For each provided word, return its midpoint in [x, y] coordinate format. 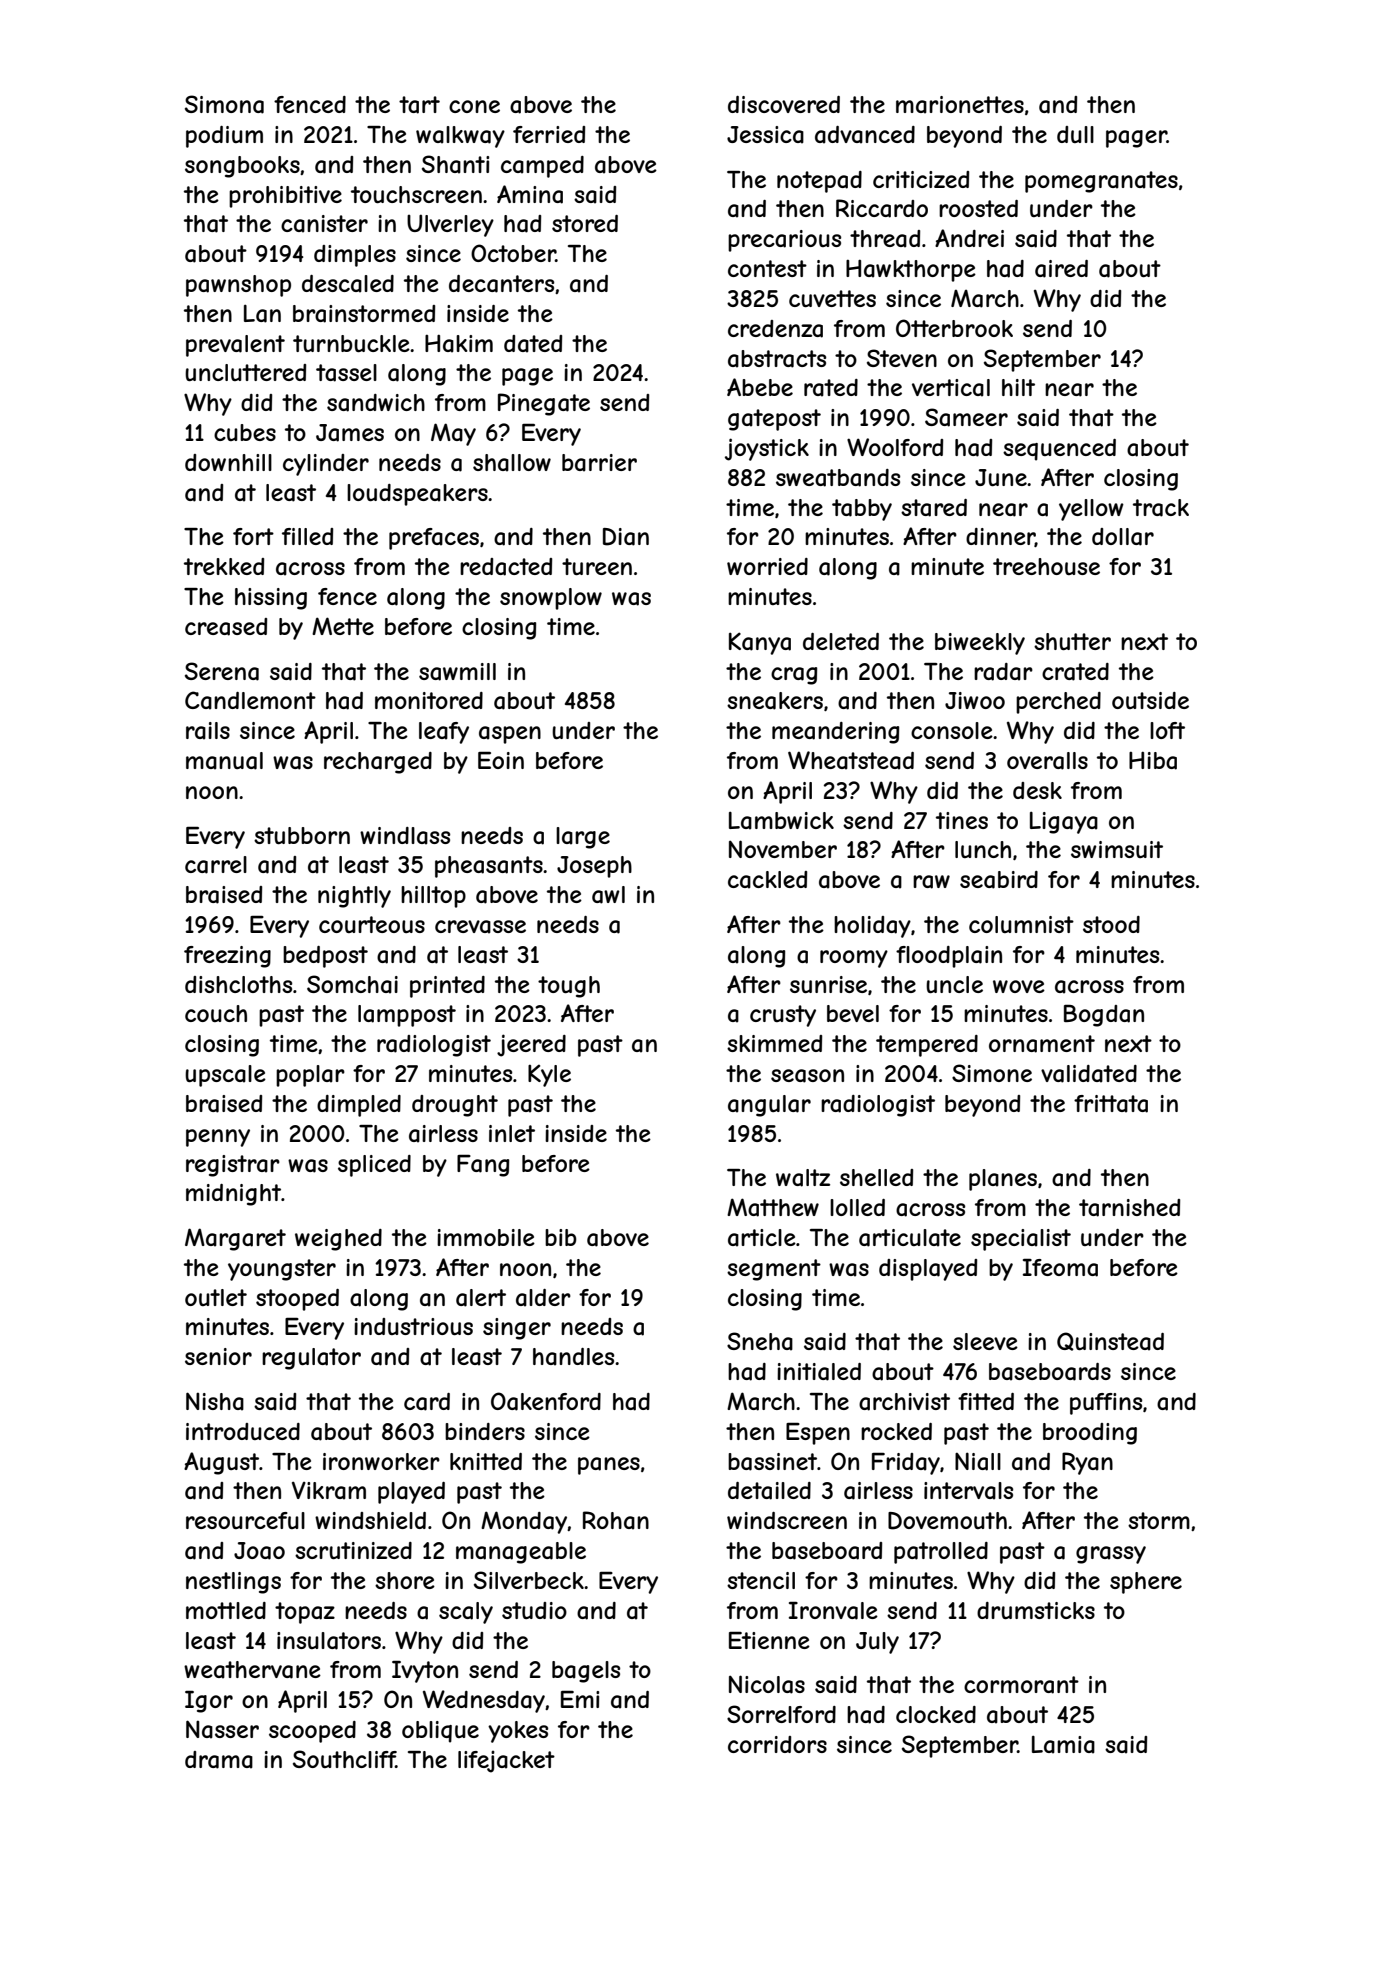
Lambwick [781, 820]
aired [1061, 269]
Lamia [1063, 1744]
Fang [483, 1165]
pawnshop [238, 286]
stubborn [302, 835]
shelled [876, 1177]
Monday [524, 1522]
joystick [767, 449]
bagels [586, 1672]
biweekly [980, 644]
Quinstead [1110, 1341]
